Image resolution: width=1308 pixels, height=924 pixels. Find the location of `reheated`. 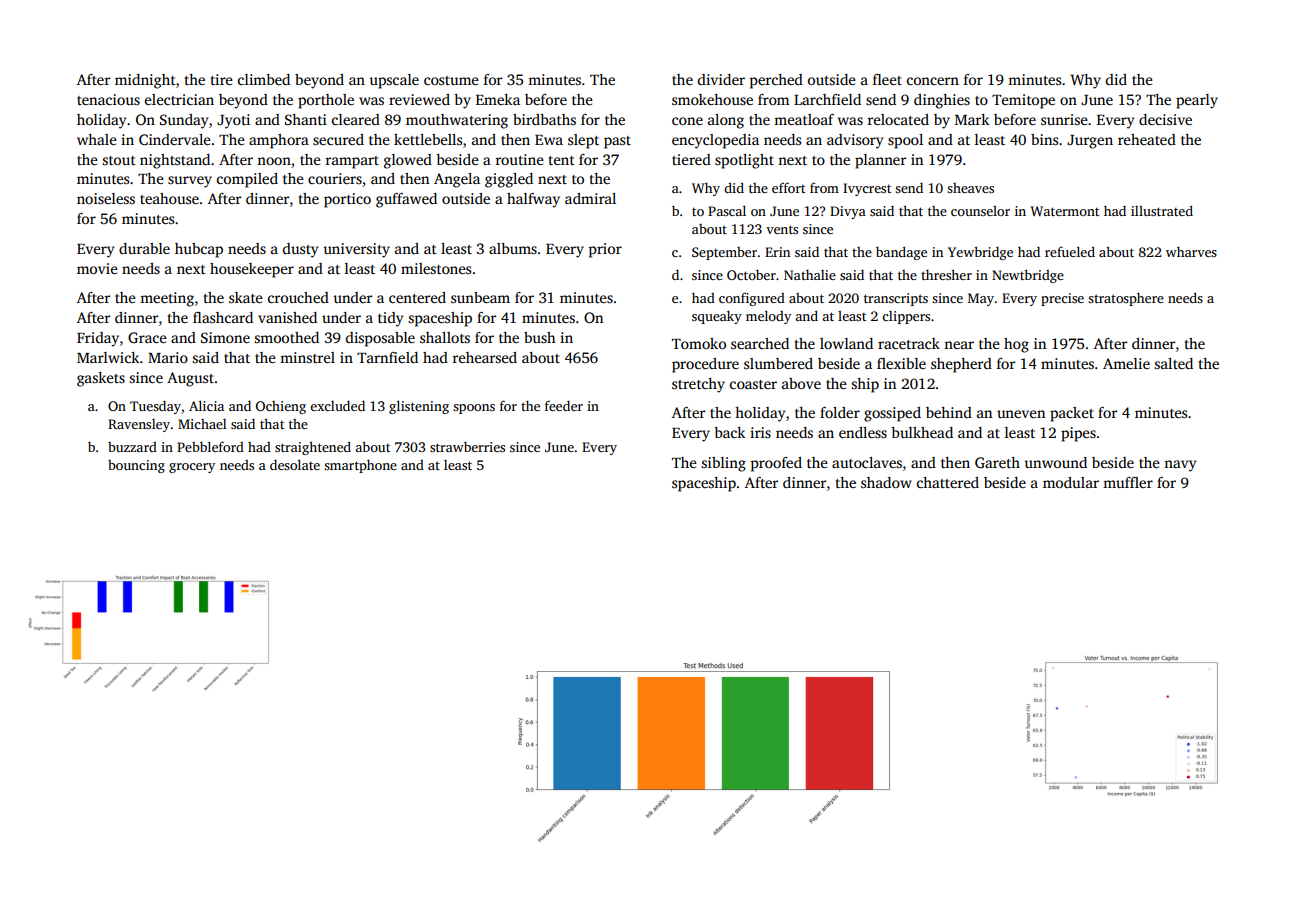

reheated is located at coordinates (1147, 139).
